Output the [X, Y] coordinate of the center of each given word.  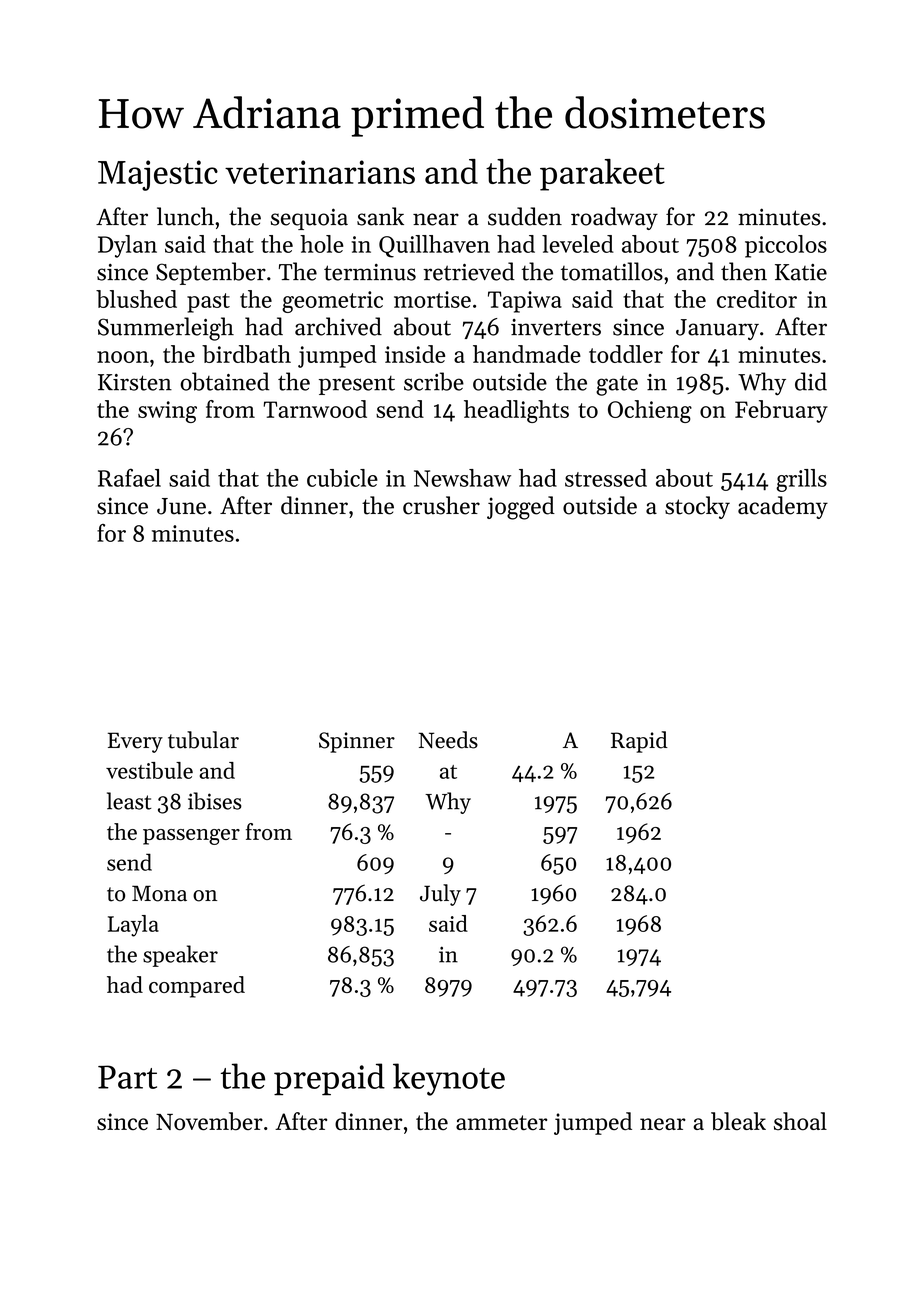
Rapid [639, 742]
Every [135, 742]
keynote [449, 1079]
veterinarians [320, 172]
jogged [521, 508]
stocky [697, 507]
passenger [191, 837]
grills [801, 480]
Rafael [129, 477]
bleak [738, 1121]
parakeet [602, 175]
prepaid [329, 1079]
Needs [448, 740]
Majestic [158, 175]
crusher [441, 505]
